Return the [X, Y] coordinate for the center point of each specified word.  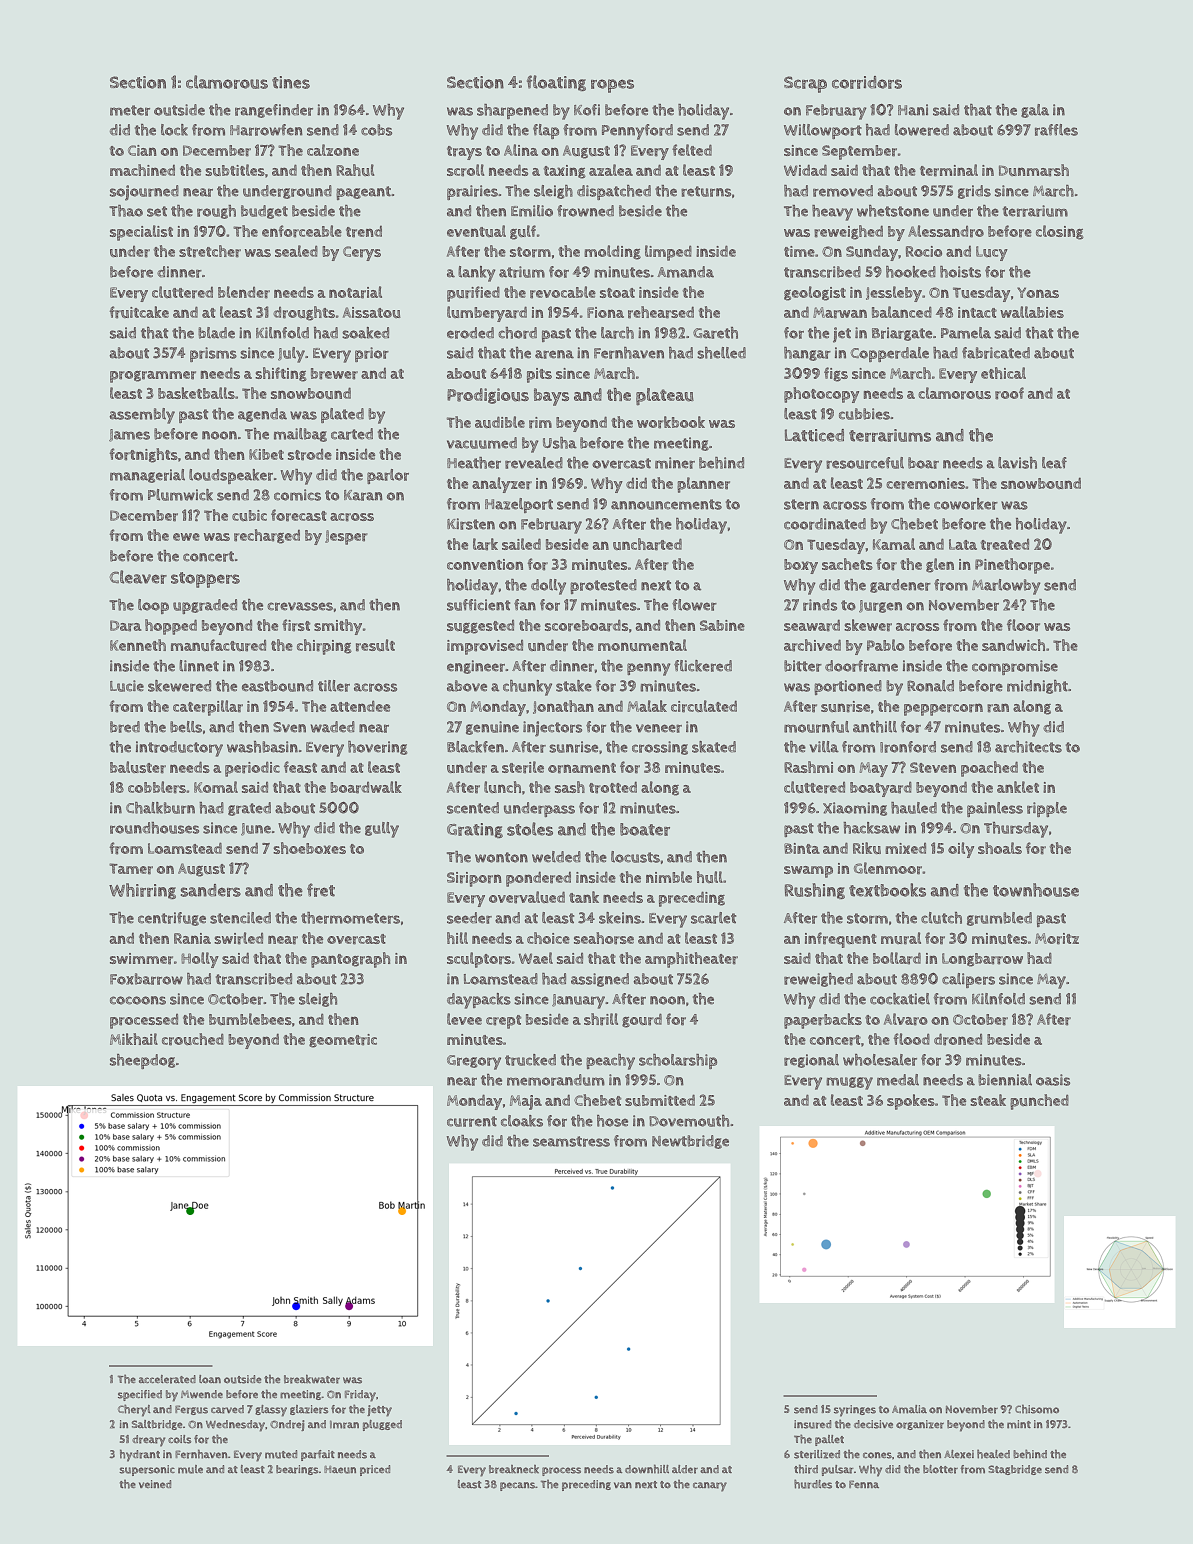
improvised [485, 647]
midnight [1037, 687]
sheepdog [142, 1061]
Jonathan [563, 707]
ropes [612, 86]
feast [300, 767]
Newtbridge [690, 1142]
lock [174, 130]
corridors [867, 82]
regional [811, 1061]
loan [210, 1379]
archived [812, 645]
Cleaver [138, 577]
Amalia [909, 1409]
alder [685, 1469]
